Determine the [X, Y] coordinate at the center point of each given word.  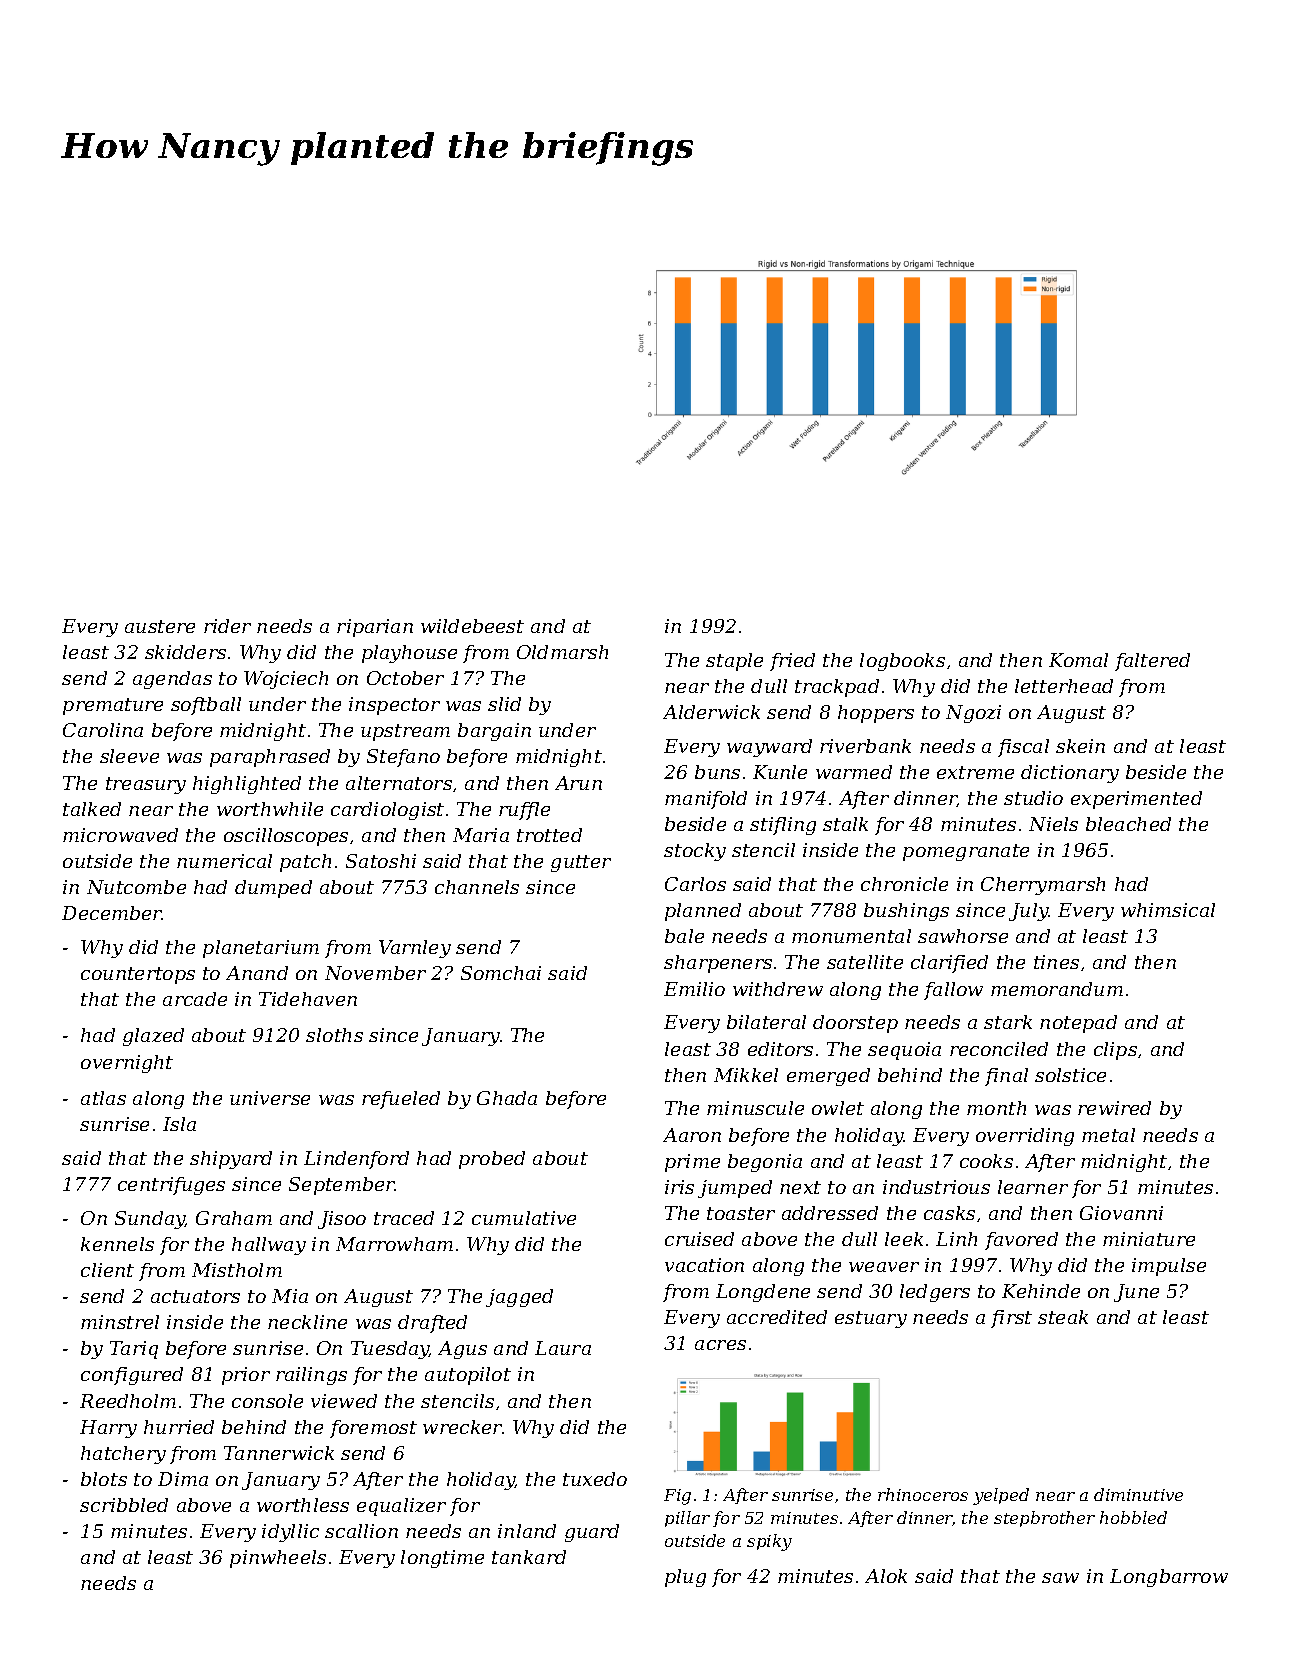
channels [477, 887]
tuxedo [595, 1479]
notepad [1078, 1024]
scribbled [124, 1505]
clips [1115, 1051]
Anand [257, 973]
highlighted [247, 785]
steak [1063, 1317]
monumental [851, 936]
